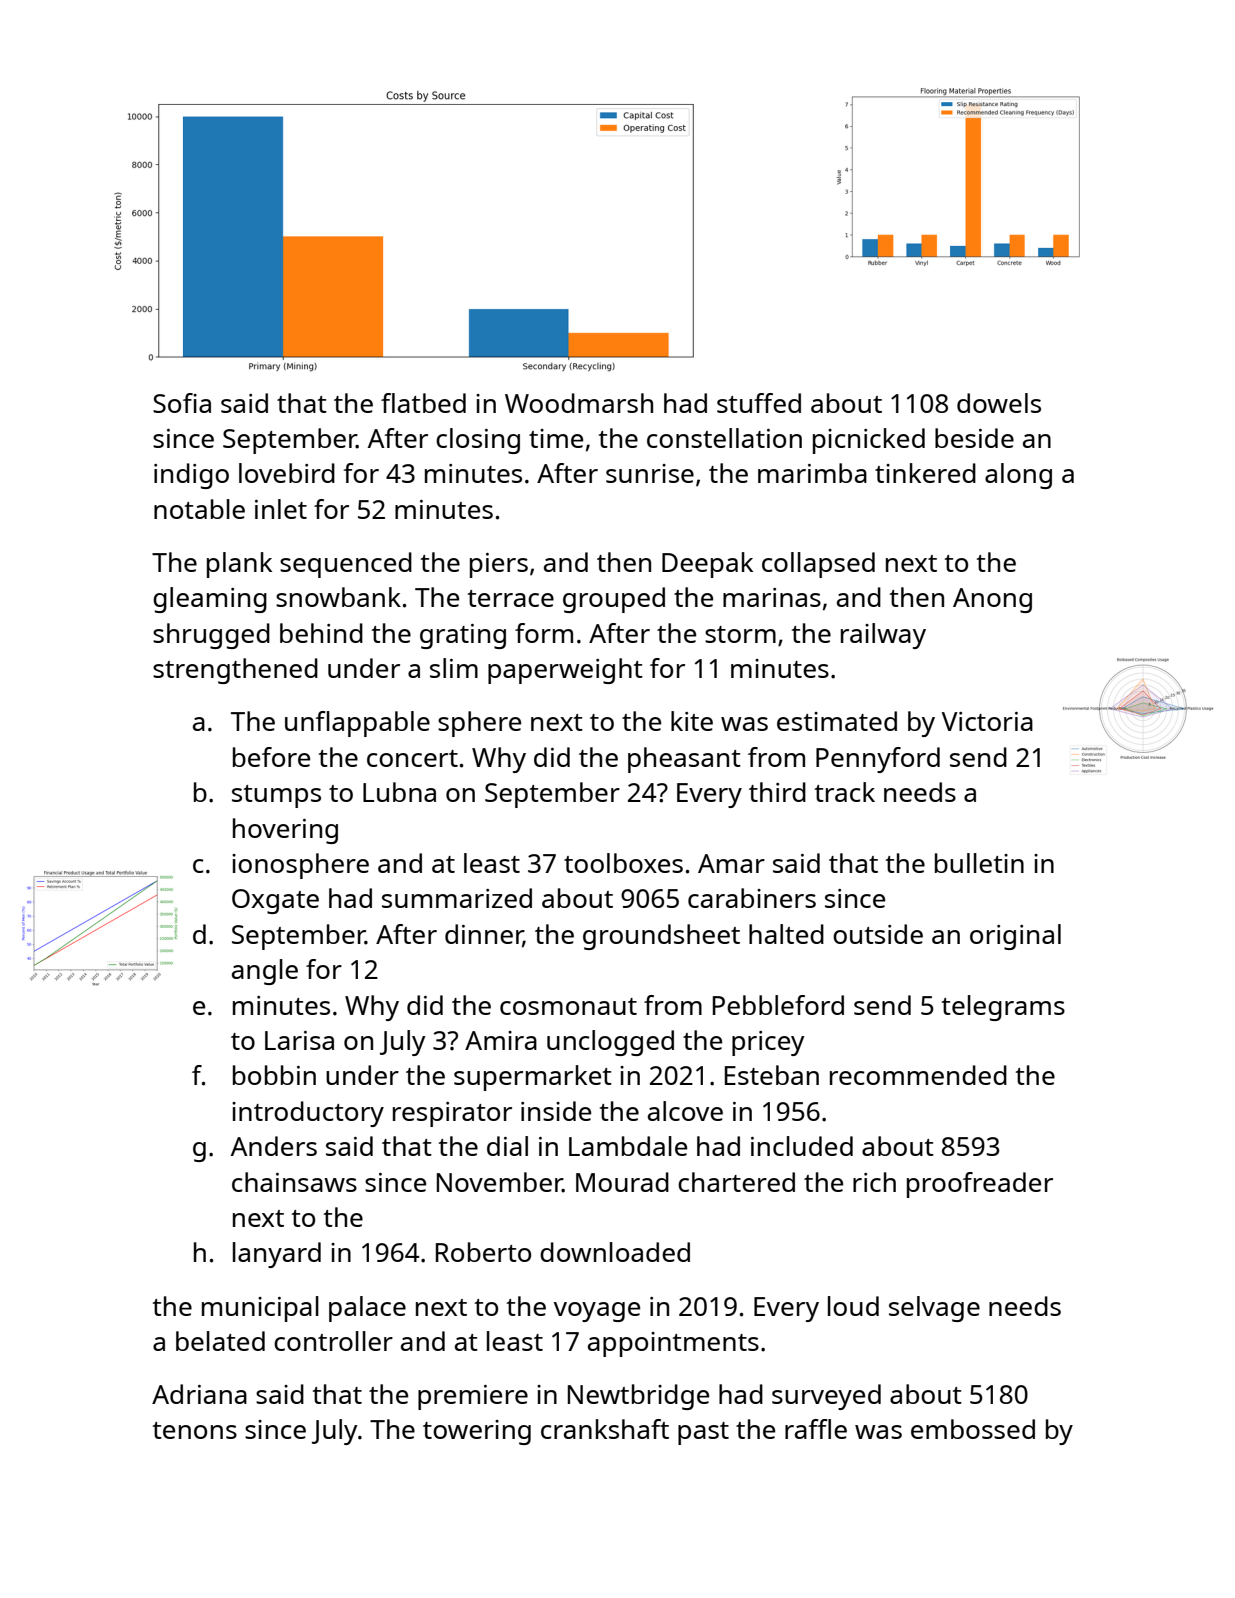 The width and height of the image is (1235, 1598). Describe the element at coordinates (182, 403) in the image. I see `Sofia` at that location.
